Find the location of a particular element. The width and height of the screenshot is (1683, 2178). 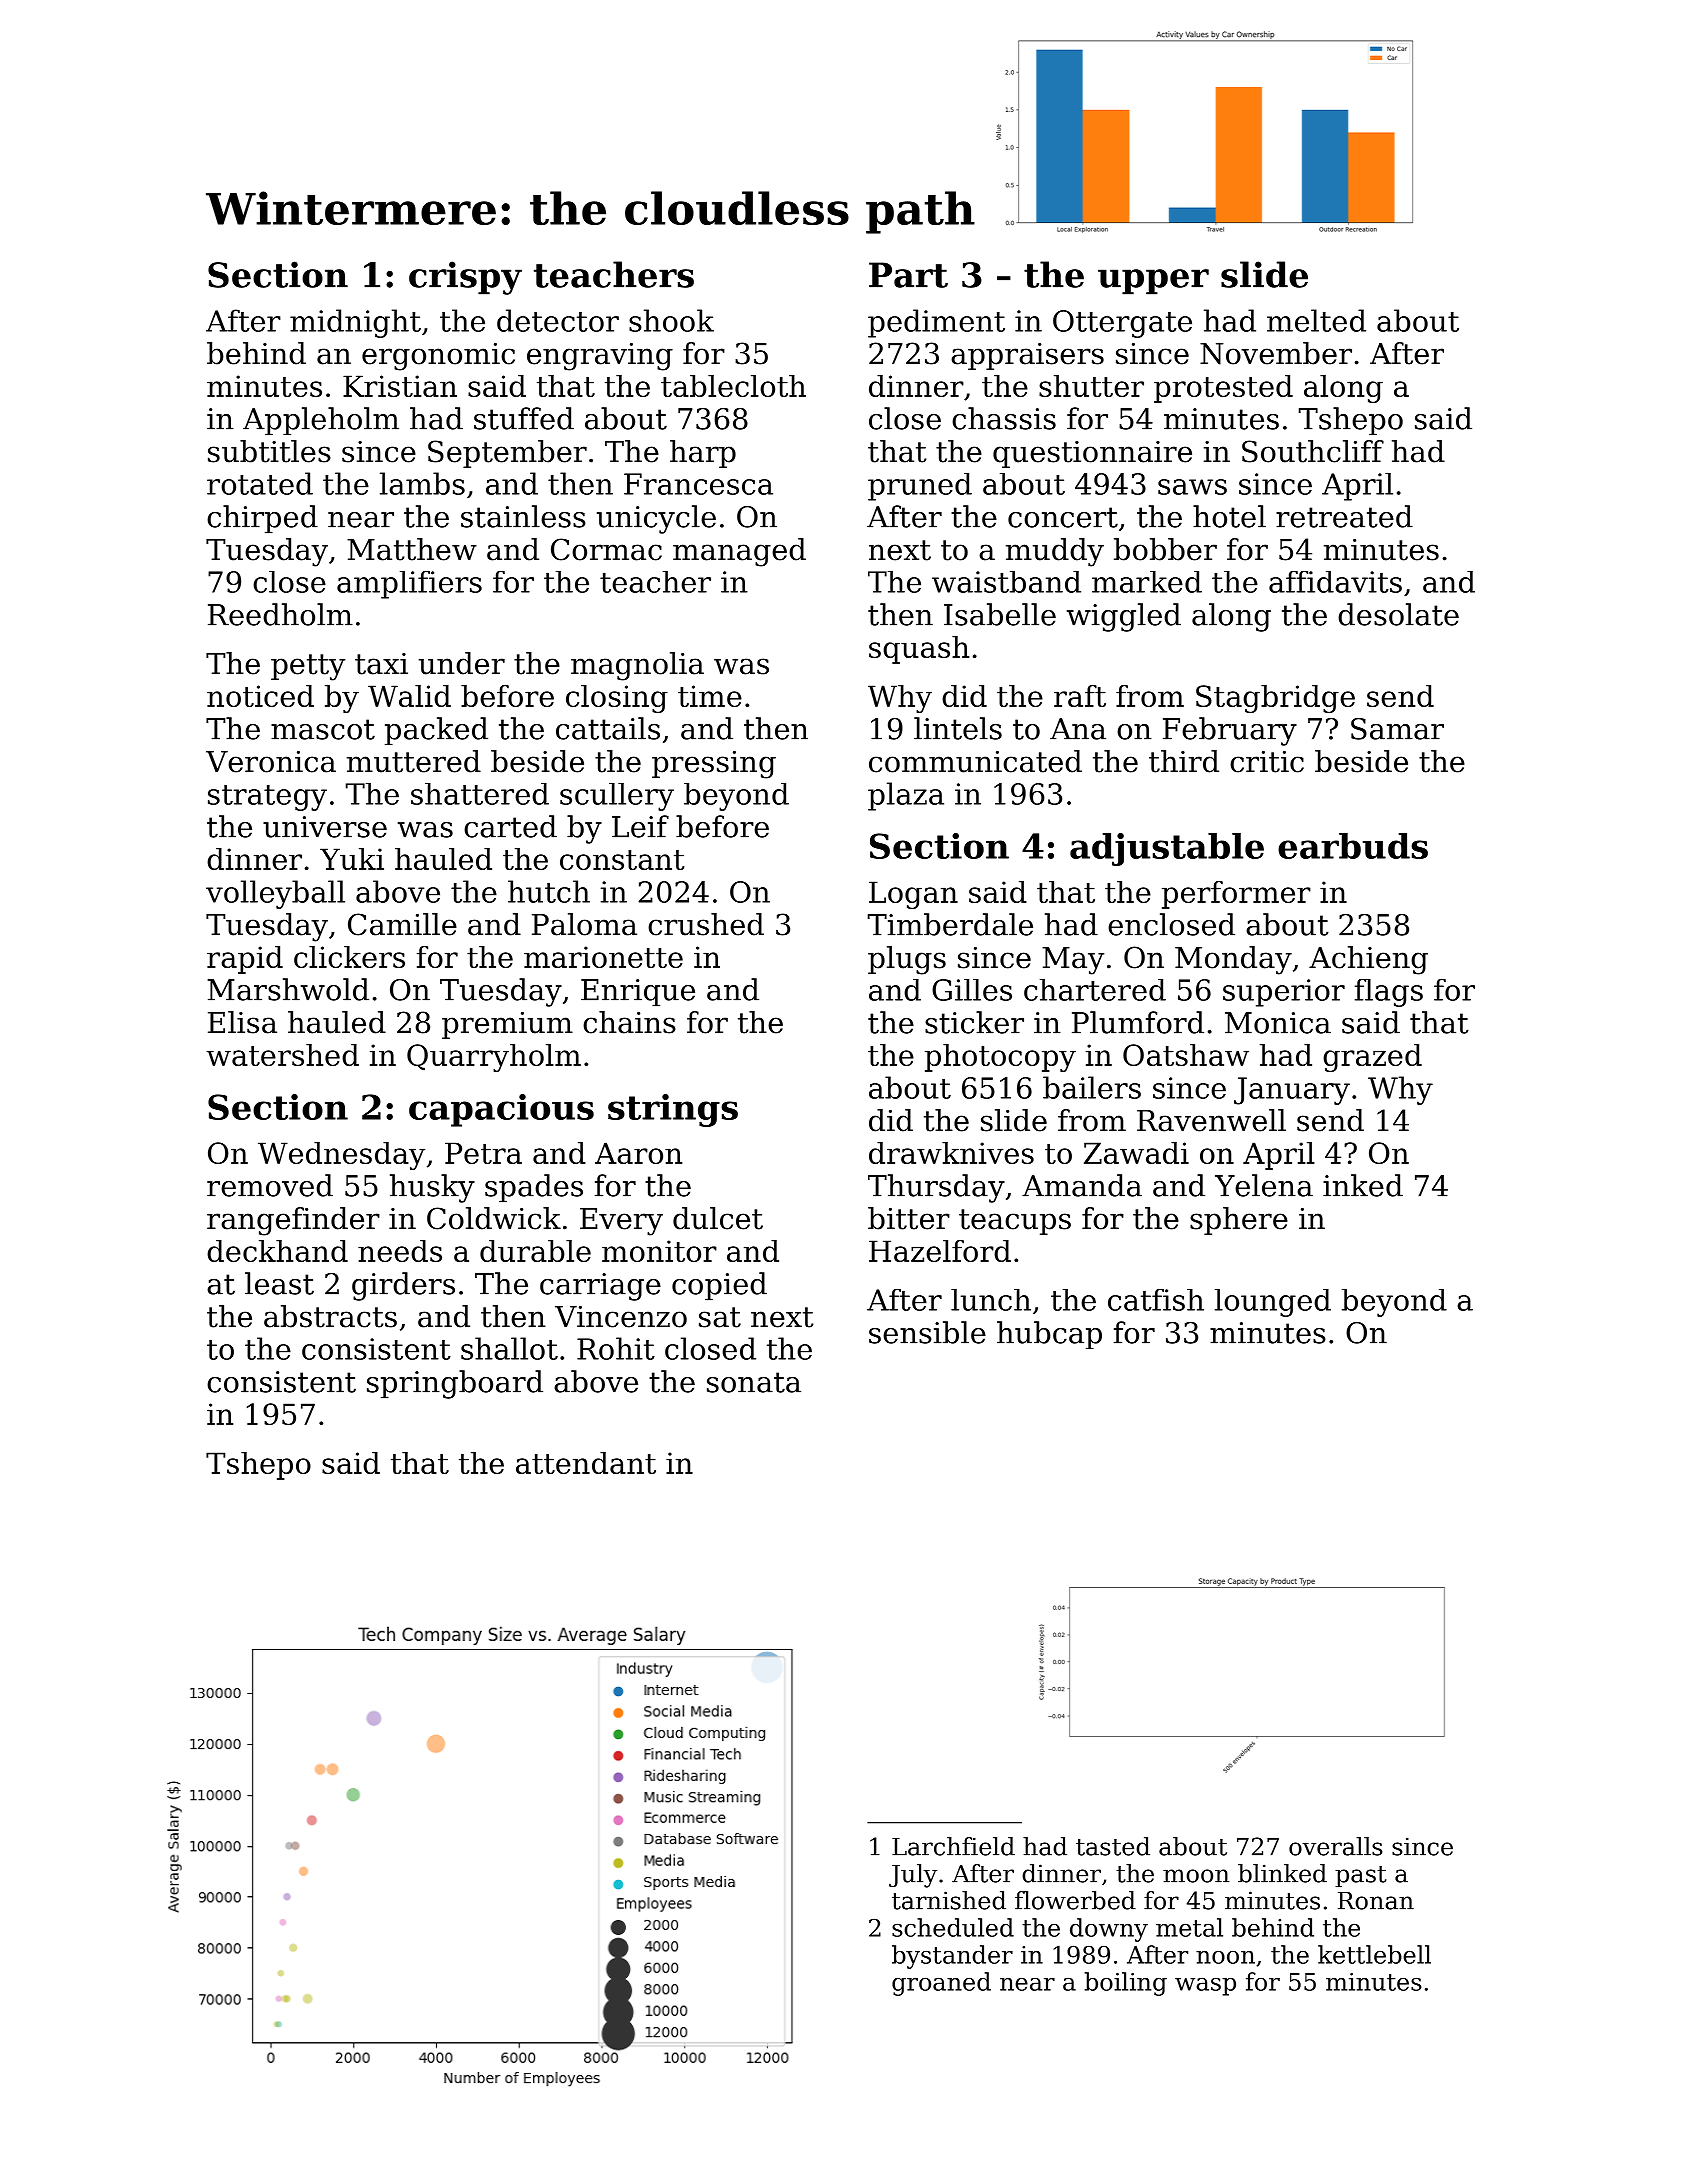

muttered is located at coordinates (414, 761).
